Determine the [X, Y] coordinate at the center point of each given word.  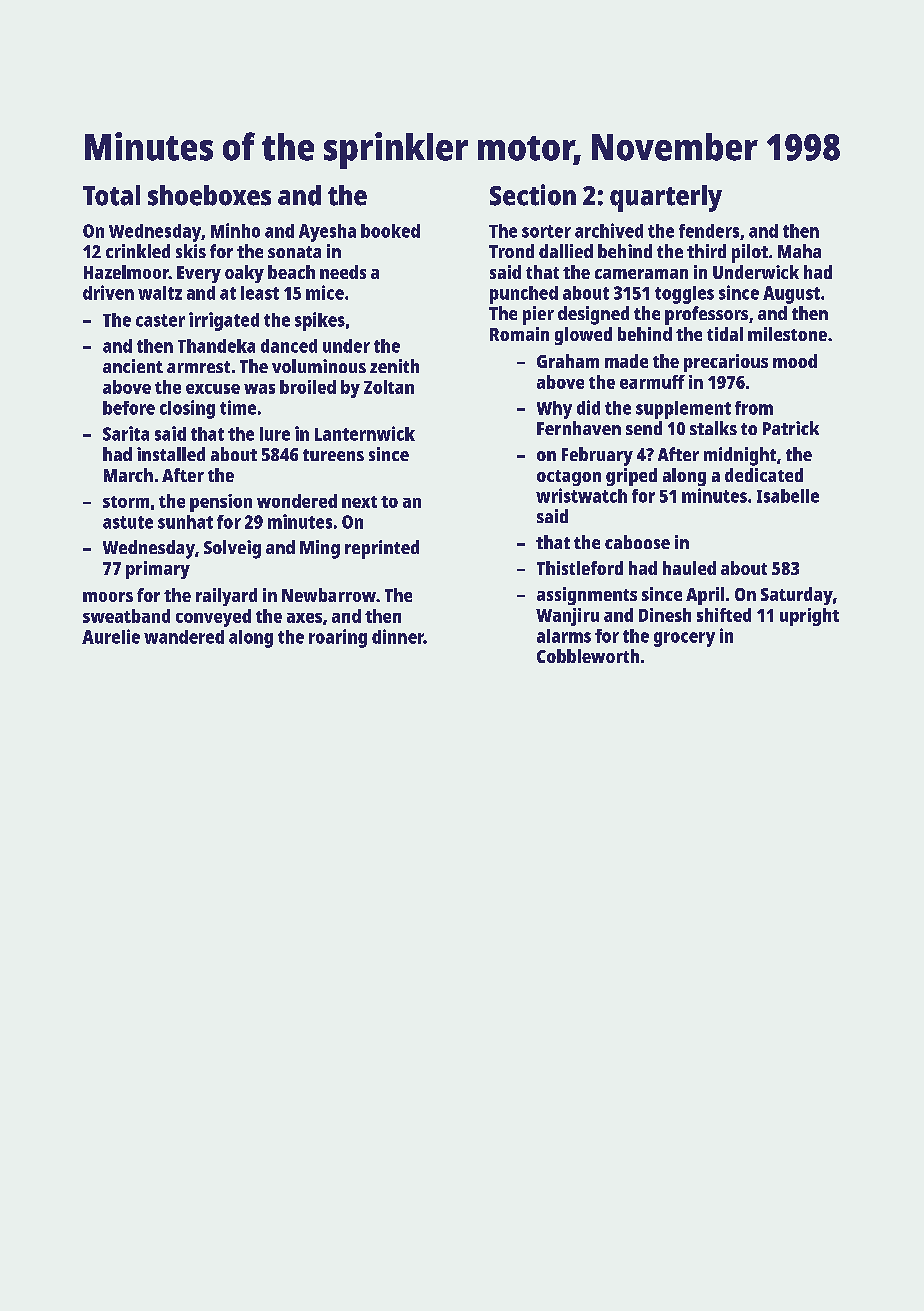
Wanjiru [567, 617]
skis [191, 251]
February [597, 456]
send [644, 428]
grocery [684, 639]
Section [533, 195]
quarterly [666, 198]
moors [108, 597]
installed [171, 454]
